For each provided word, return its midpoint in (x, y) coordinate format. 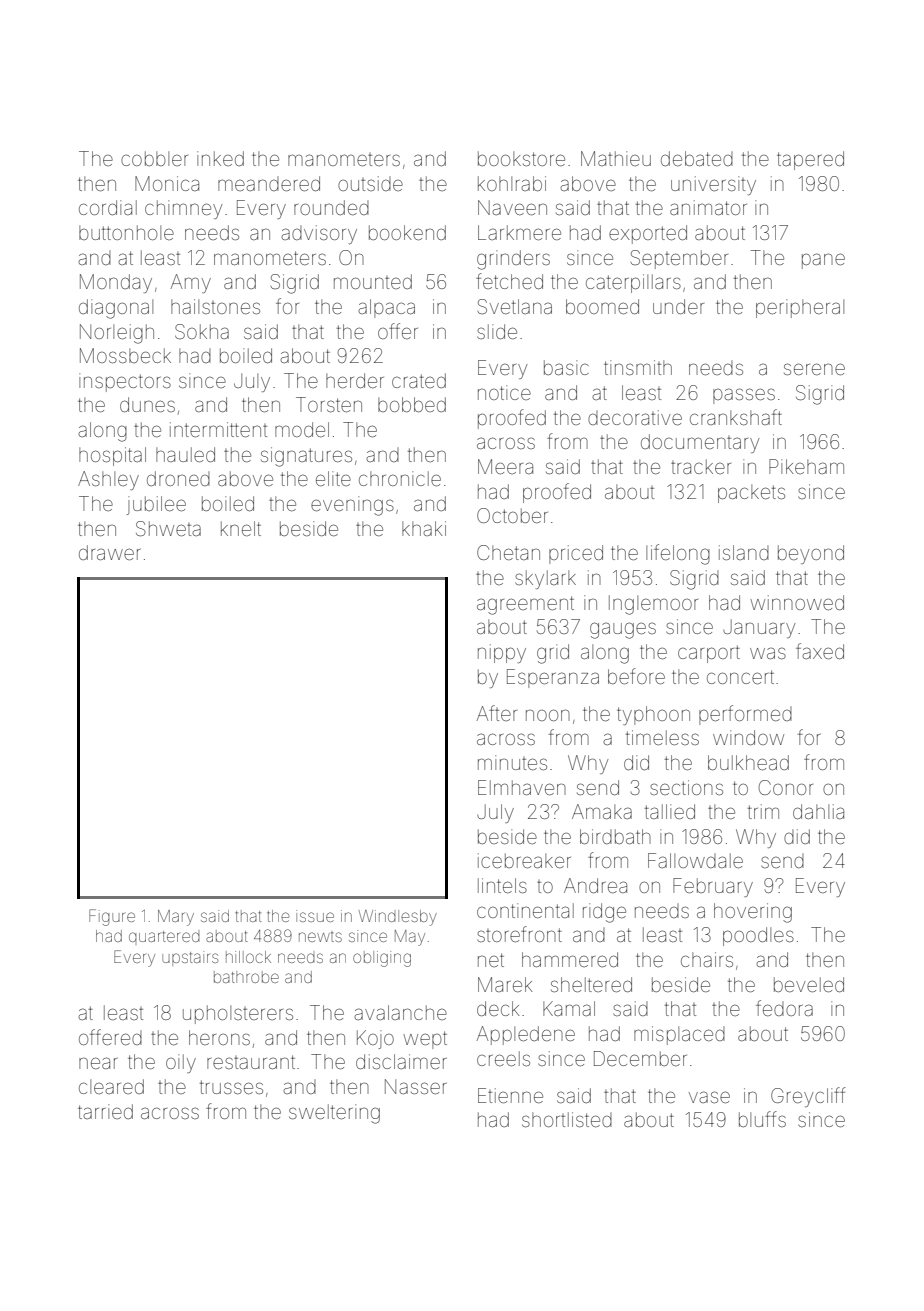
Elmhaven (522, 787)
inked (220, 158)
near (98, 1063)
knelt (241, 528)
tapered (810, 160)
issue (315, 916)
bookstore (521, 158)
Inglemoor (653, 605)
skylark (545, 579)
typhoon (653, 715)
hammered (570, 959)
